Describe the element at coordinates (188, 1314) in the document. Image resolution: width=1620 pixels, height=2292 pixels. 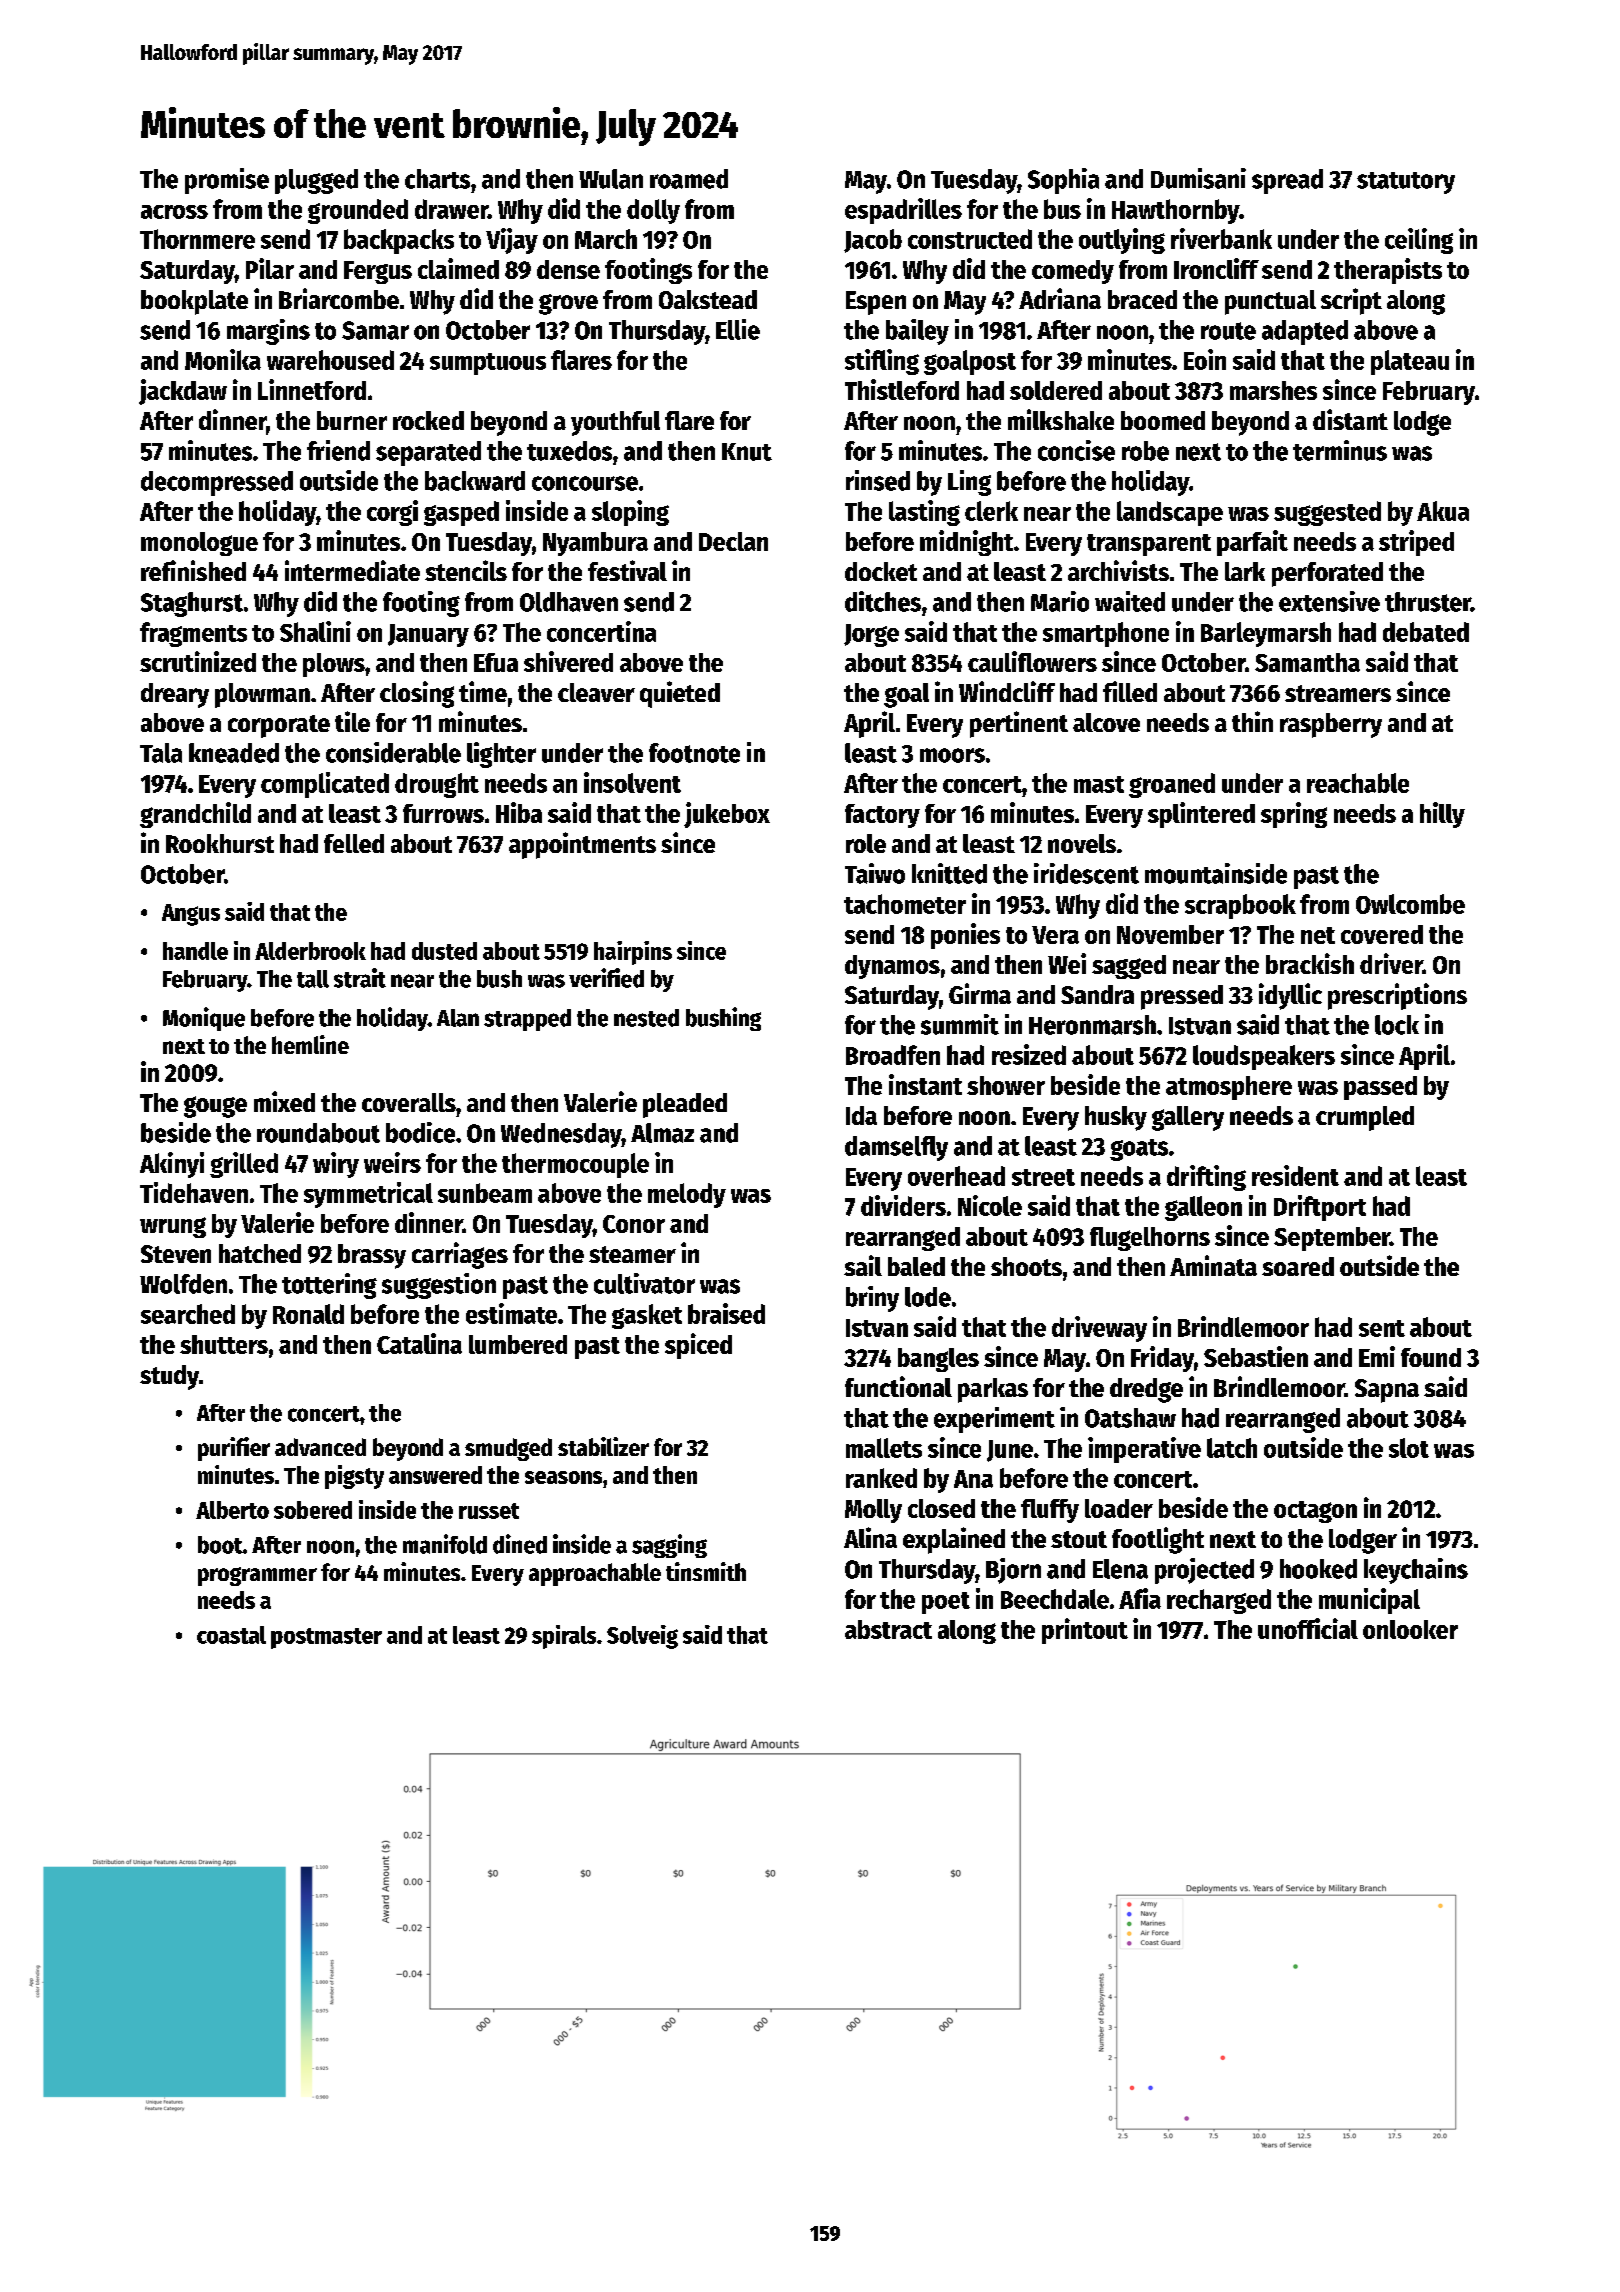
I see `searched` at that location.
